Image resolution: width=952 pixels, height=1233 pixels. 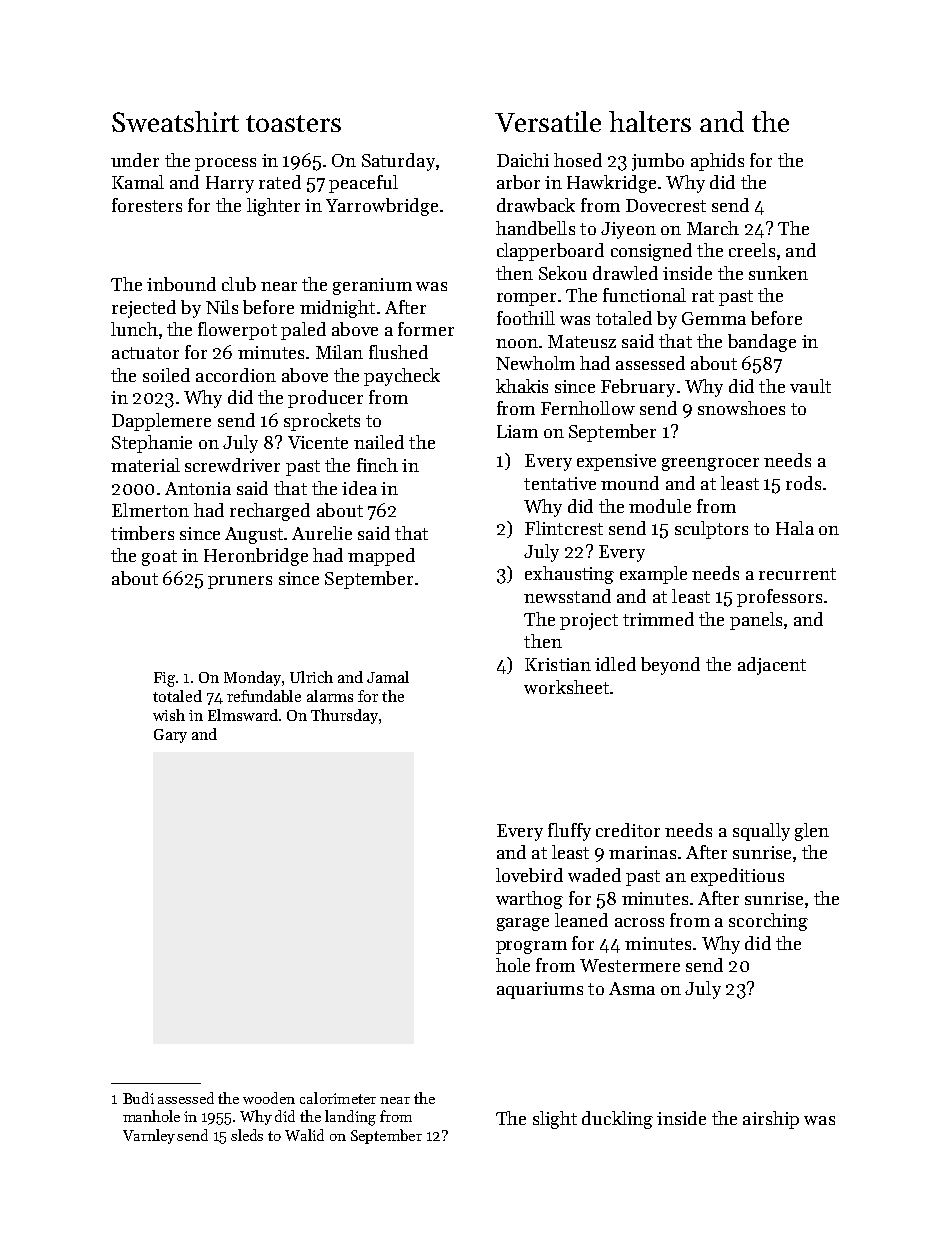 I want to click on airship, so click(x=771, y=1120).
